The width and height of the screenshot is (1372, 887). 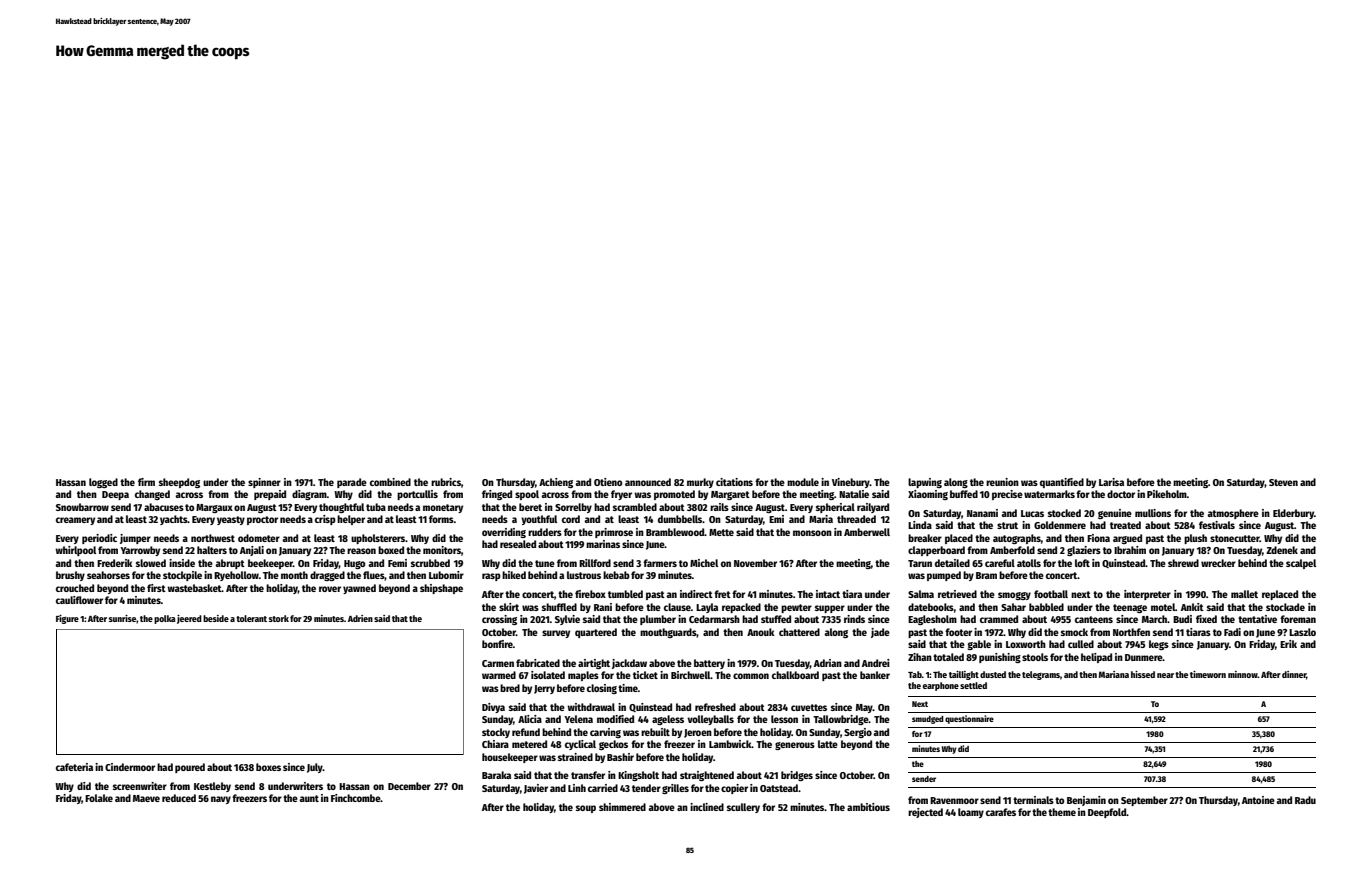 I want to click on Radu, so click(x=1305, y=800).
